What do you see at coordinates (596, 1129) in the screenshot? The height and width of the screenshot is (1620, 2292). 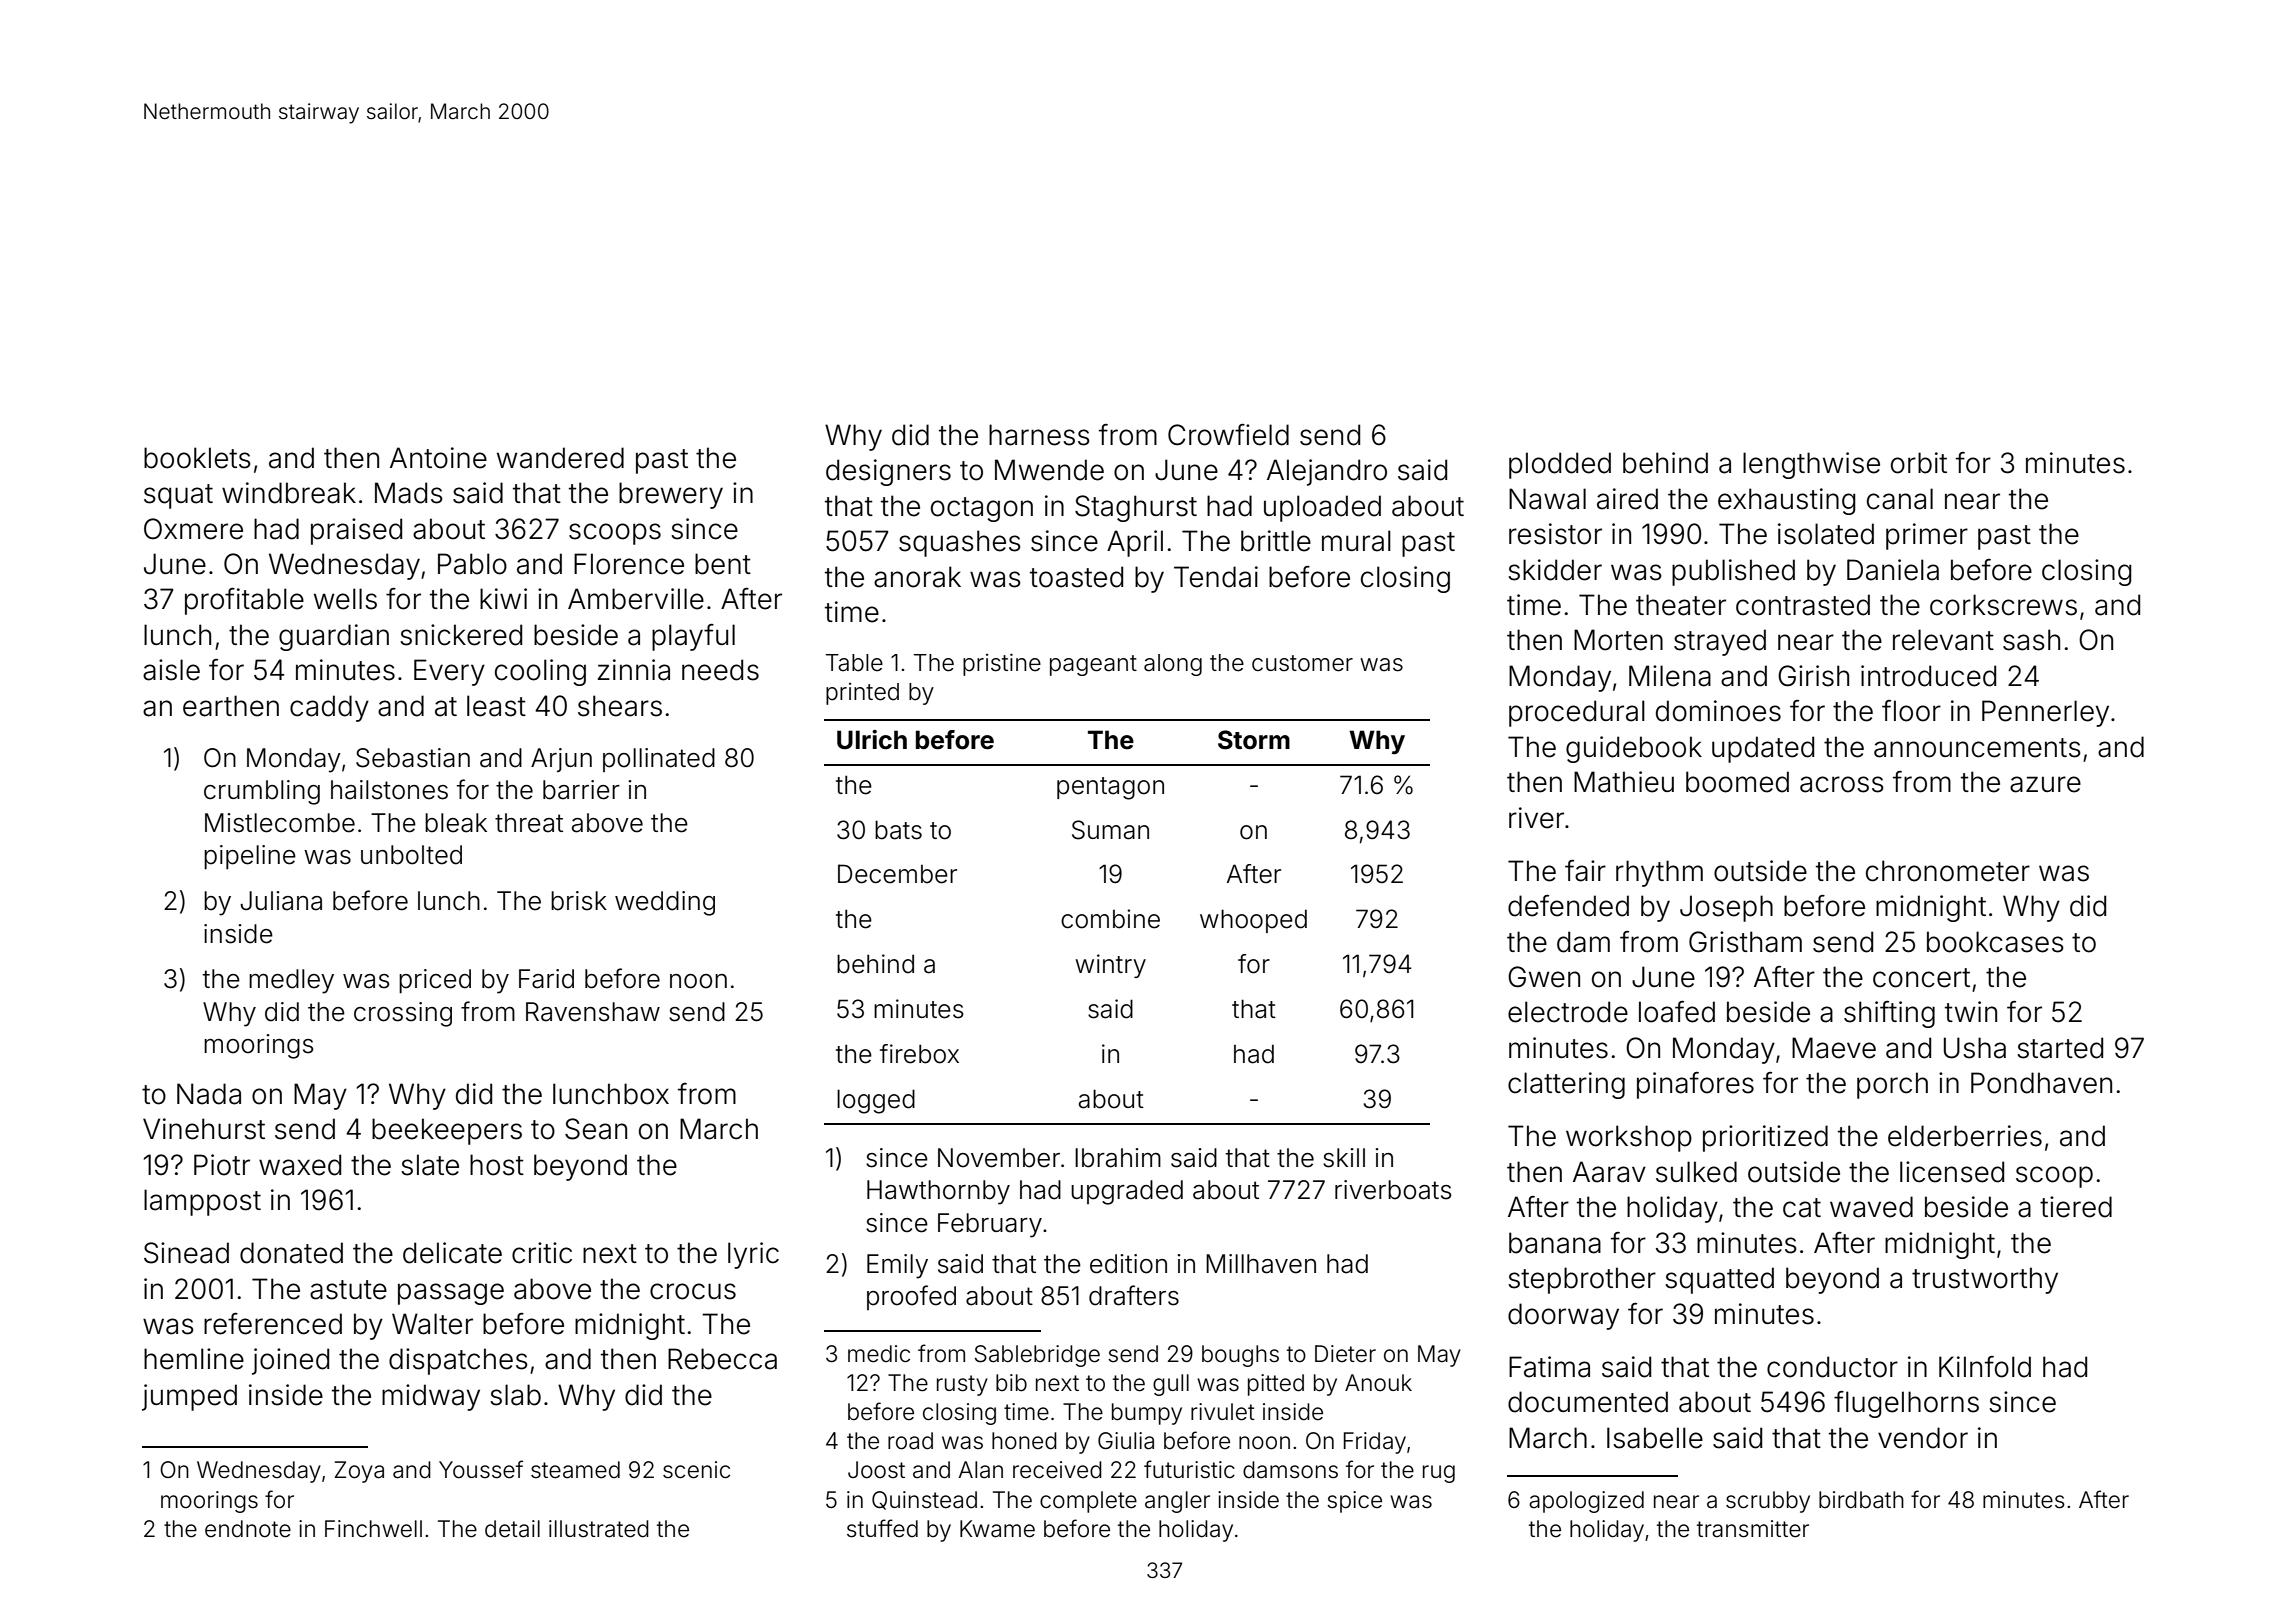 I see `Sean` at bounding box center [596, 1129].
